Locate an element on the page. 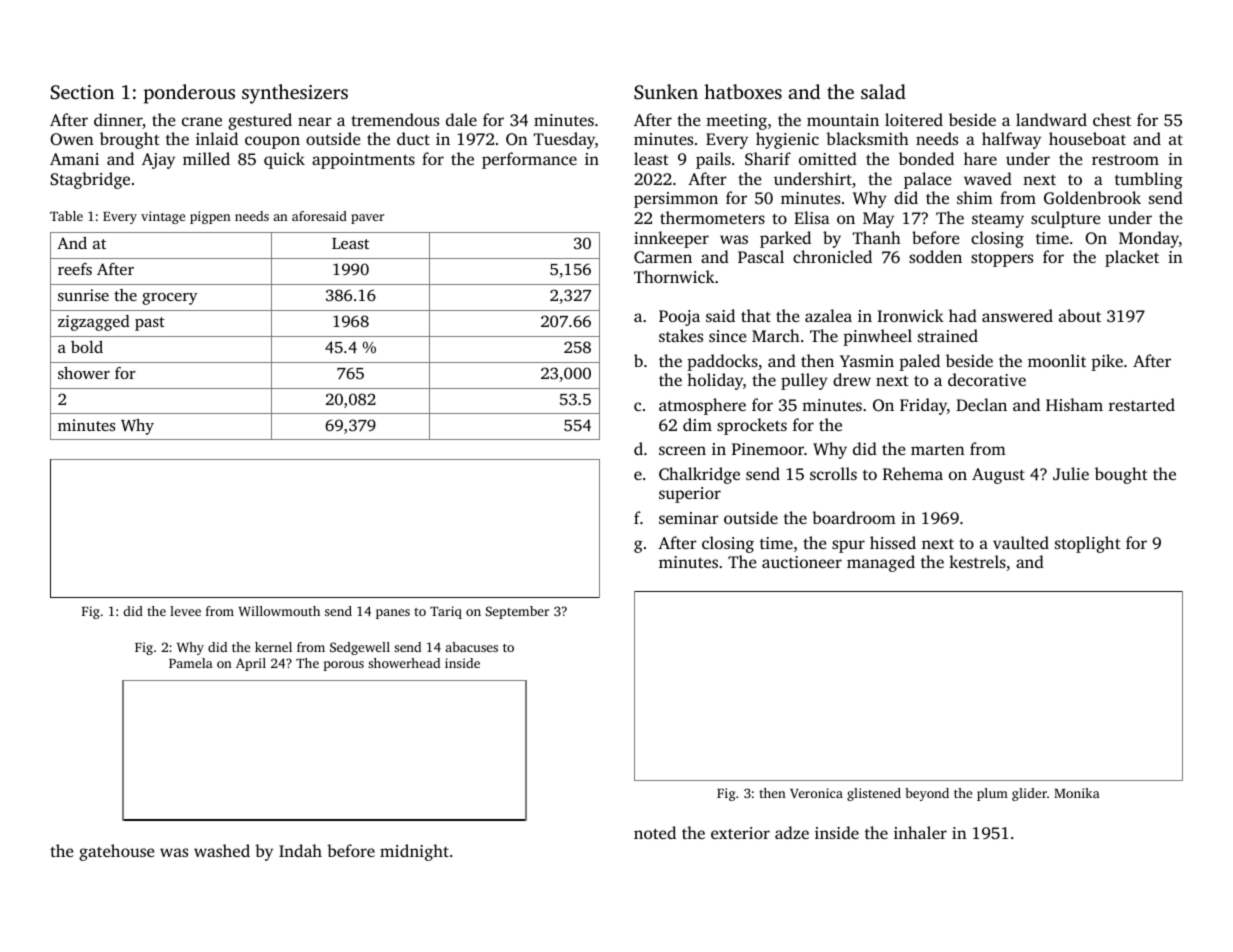 This image has width=1233, height=952. levee is located at coordinates (185, 611).
